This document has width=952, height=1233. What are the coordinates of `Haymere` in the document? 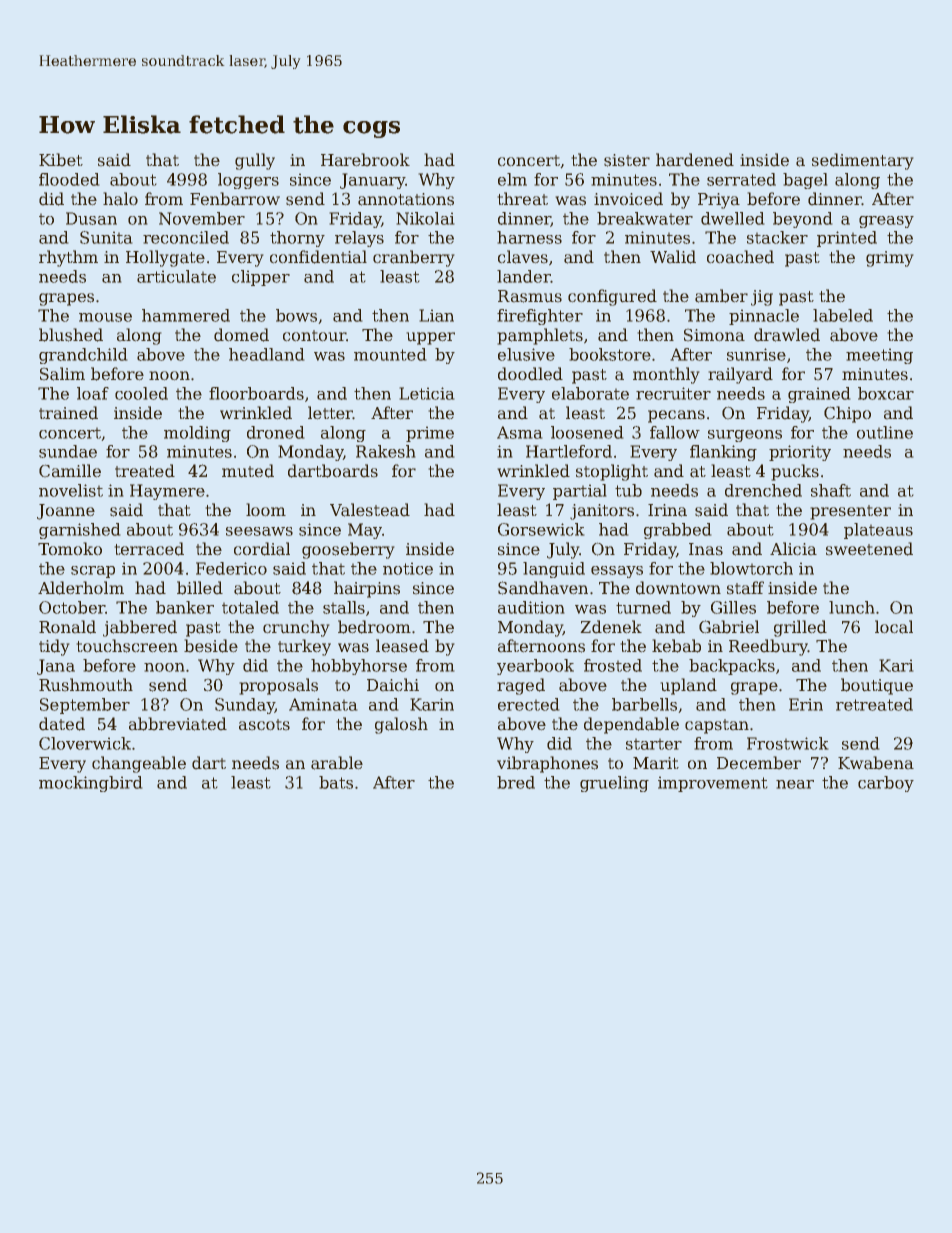 It's located at (167, 492).
